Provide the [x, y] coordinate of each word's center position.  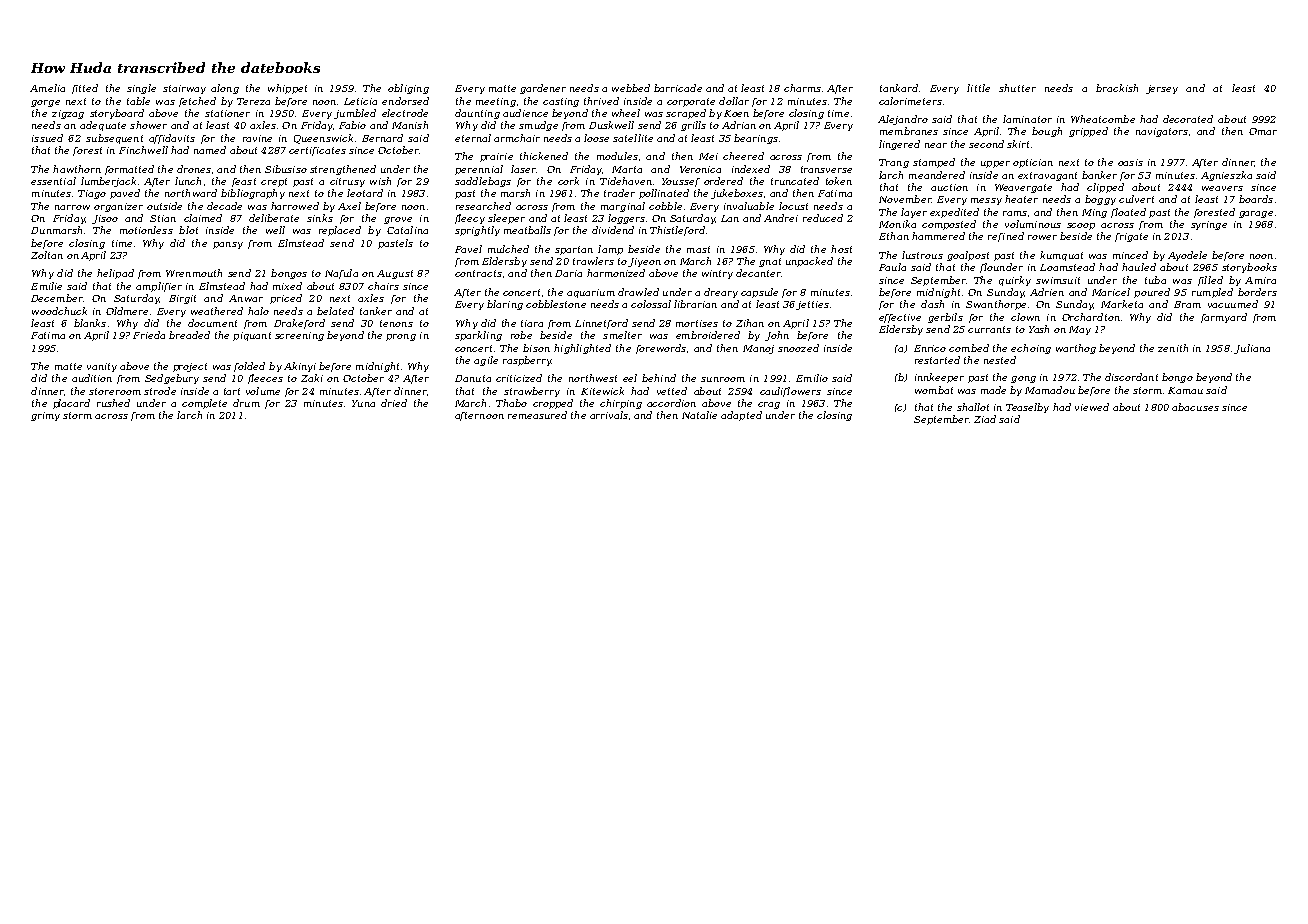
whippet [287, 89]
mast [698, 249]
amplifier [159, 287]
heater [1021, 199]
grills [693, 126]
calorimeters [910, 101]
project [190, 367]
